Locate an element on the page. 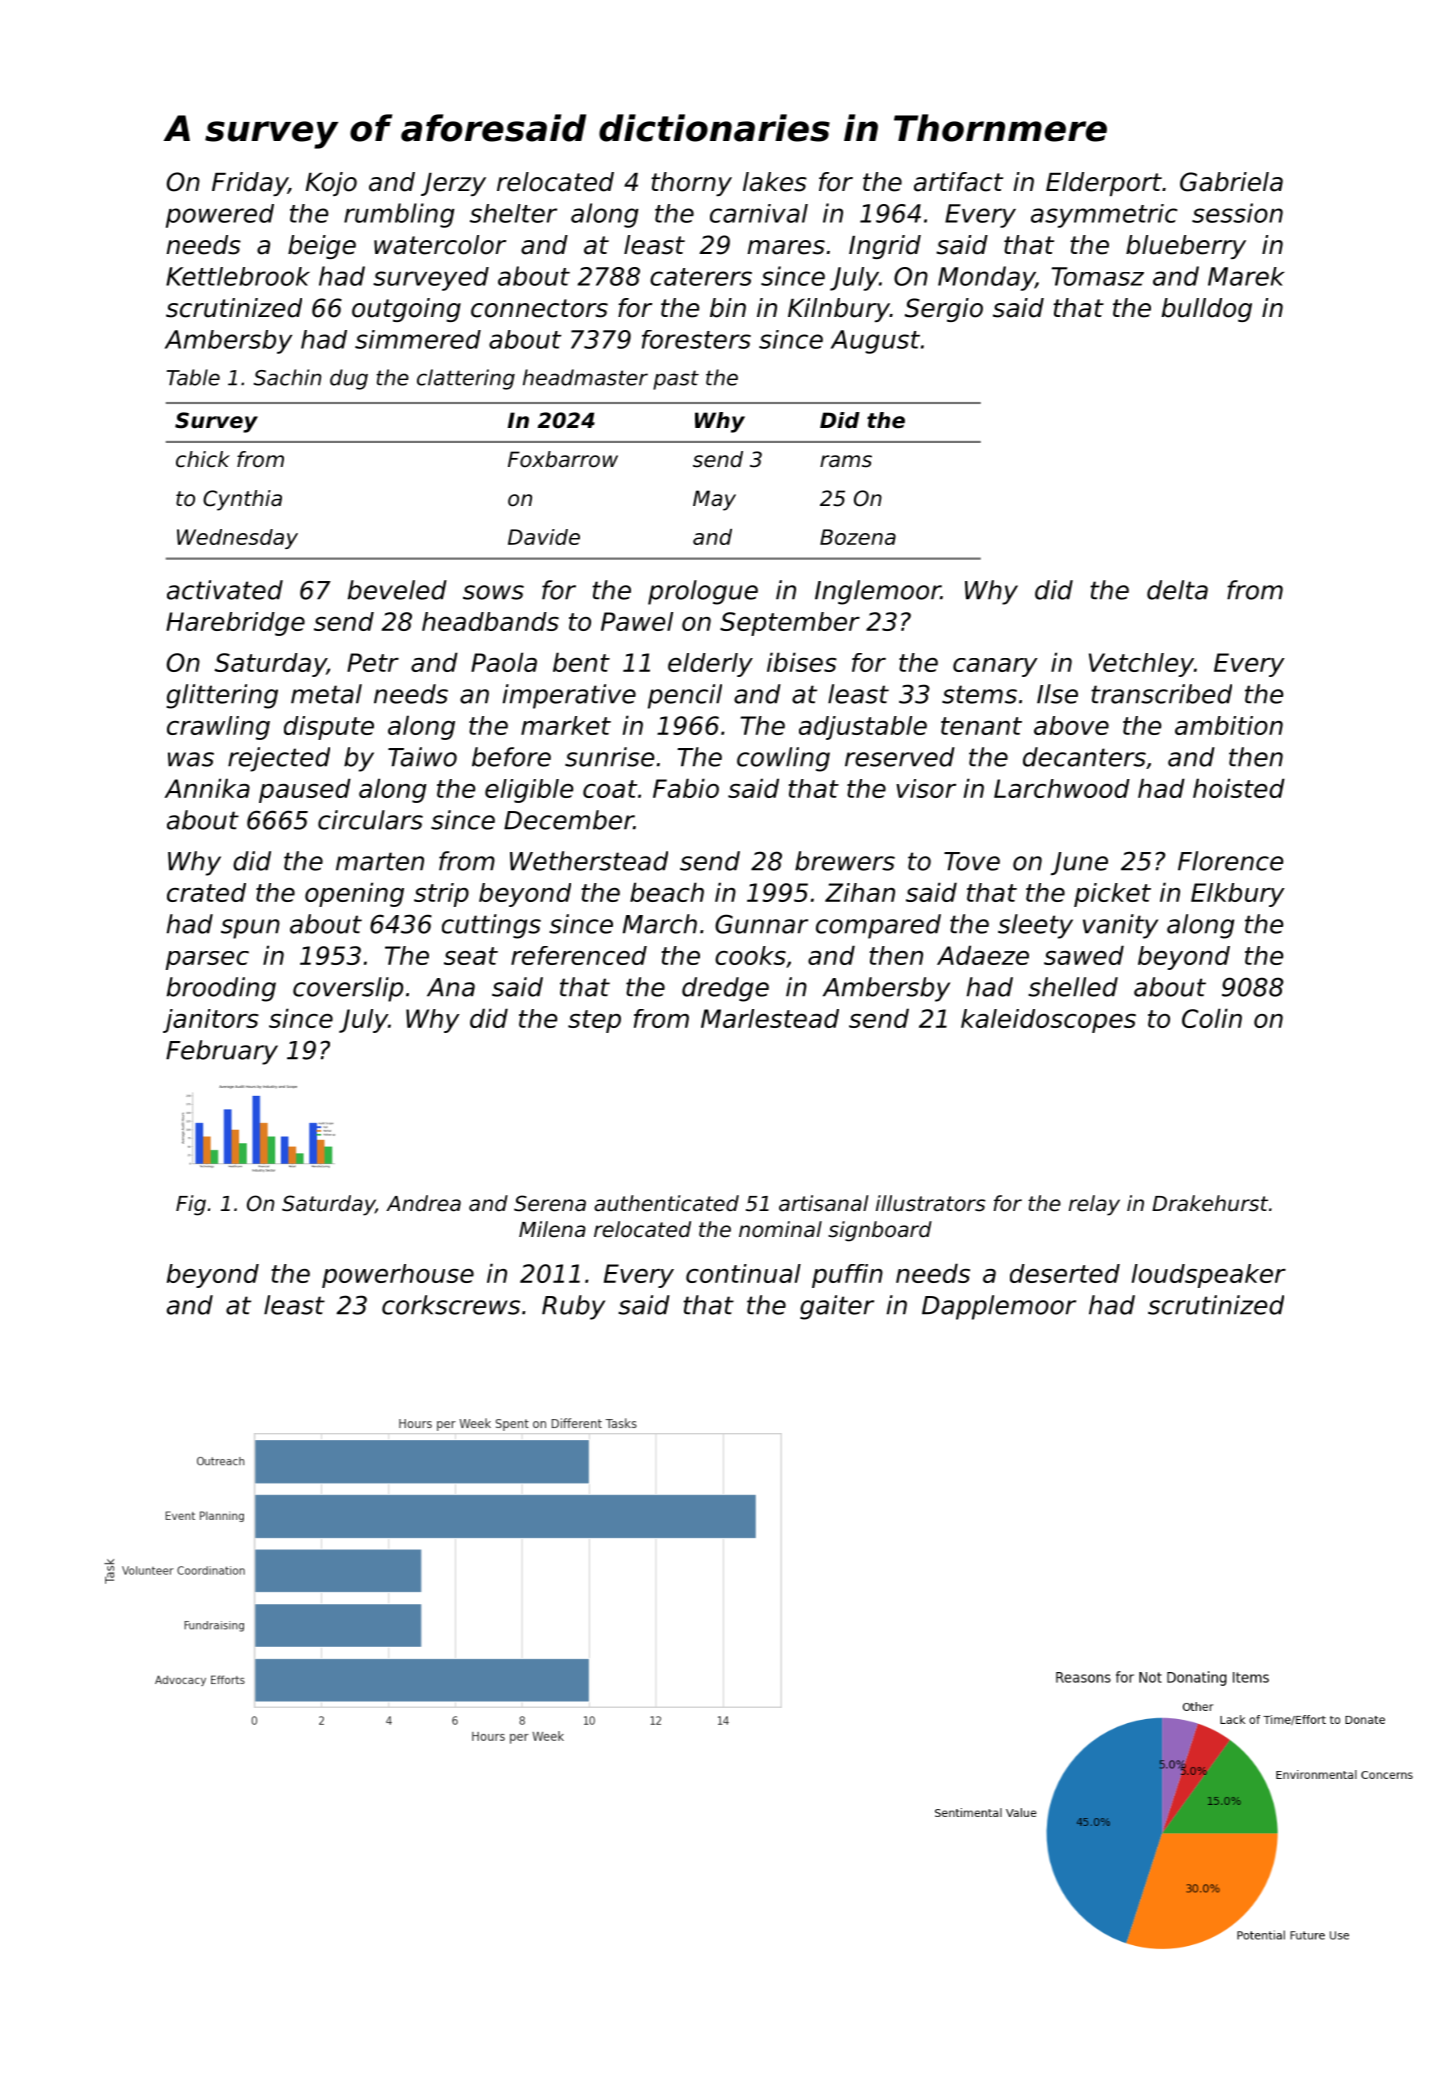 Image resolution: width=1450 pixels, height=2100 pixels. beveled is located at coordinates (397, 590).
